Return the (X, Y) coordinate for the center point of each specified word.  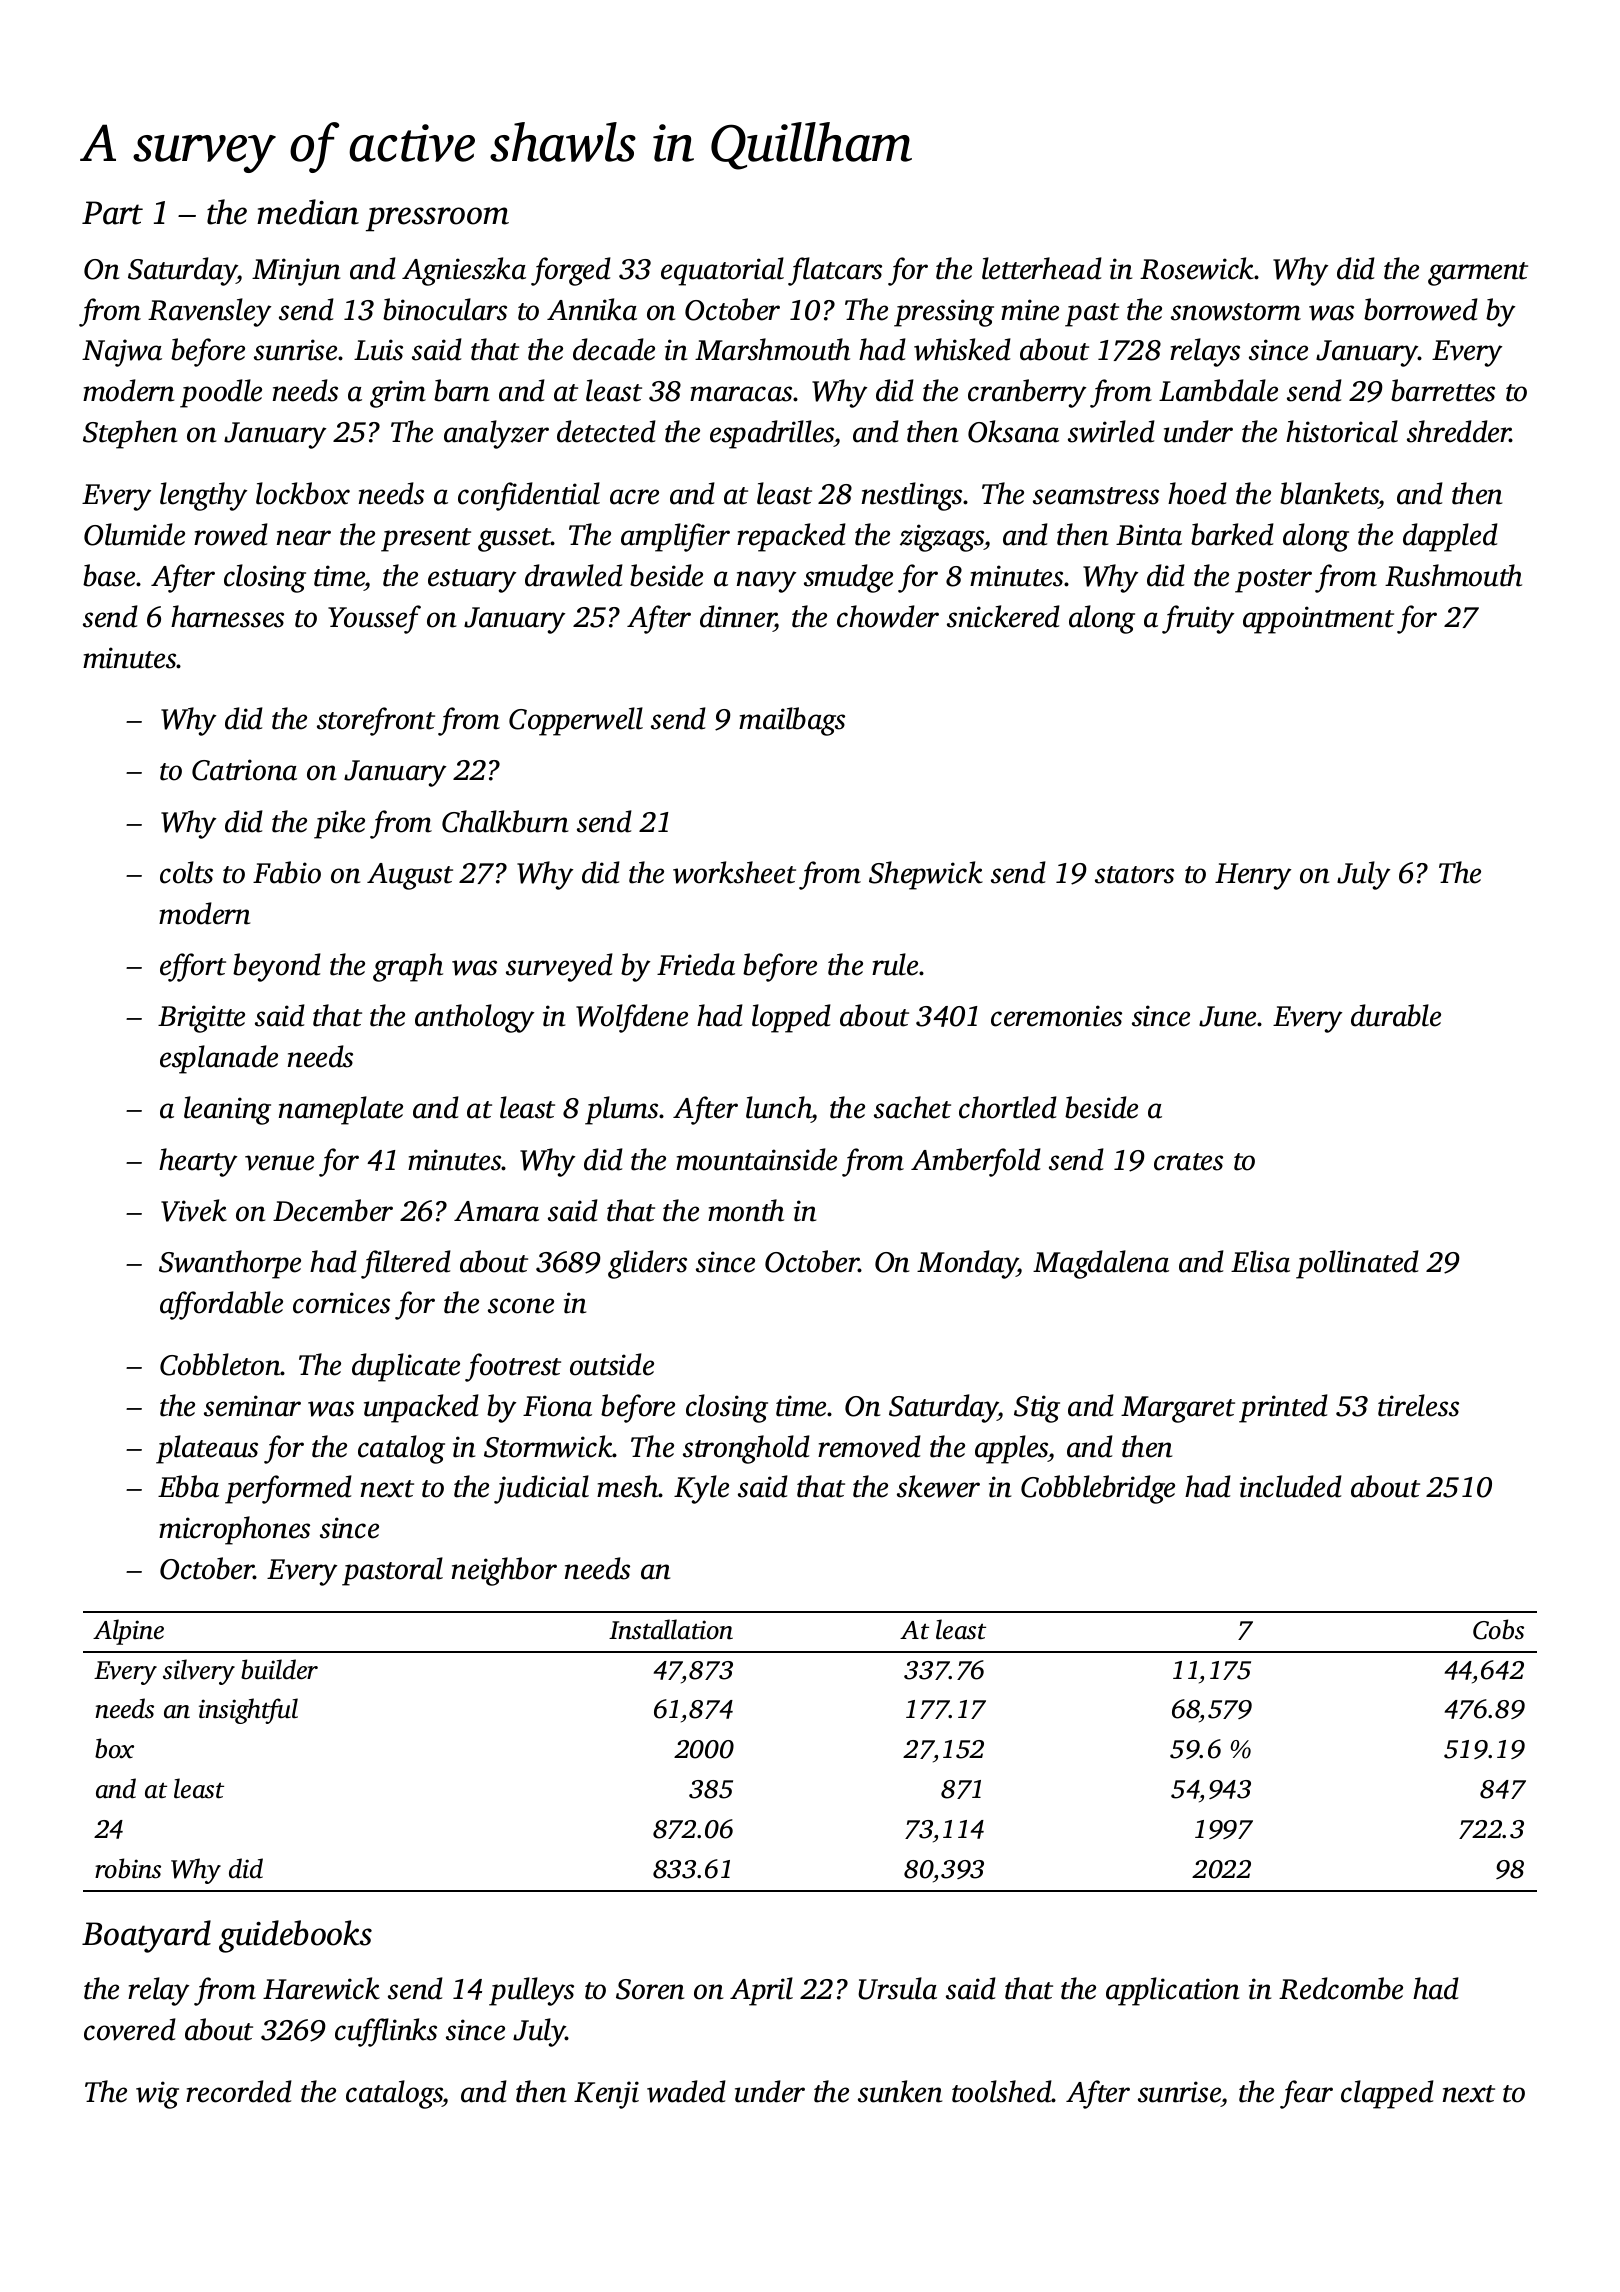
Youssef (374, 619)
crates (1188, 1162)
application (1172, 1991)
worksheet (734, 872)
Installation (671, 1629)
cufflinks (386, 2032)
